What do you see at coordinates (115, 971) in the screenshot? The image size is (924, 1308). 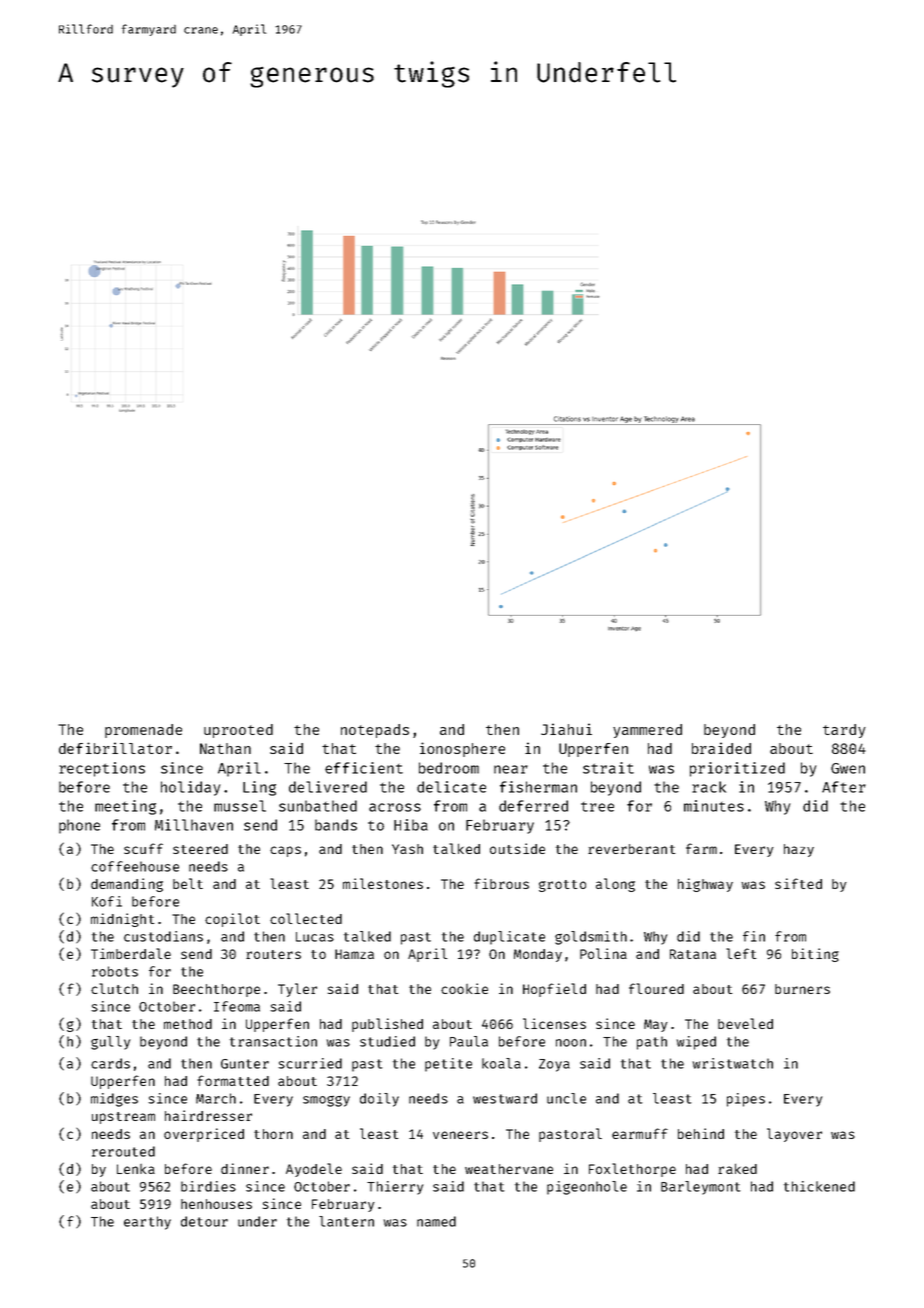 I see `robots` at bounding box center [115, 971].
